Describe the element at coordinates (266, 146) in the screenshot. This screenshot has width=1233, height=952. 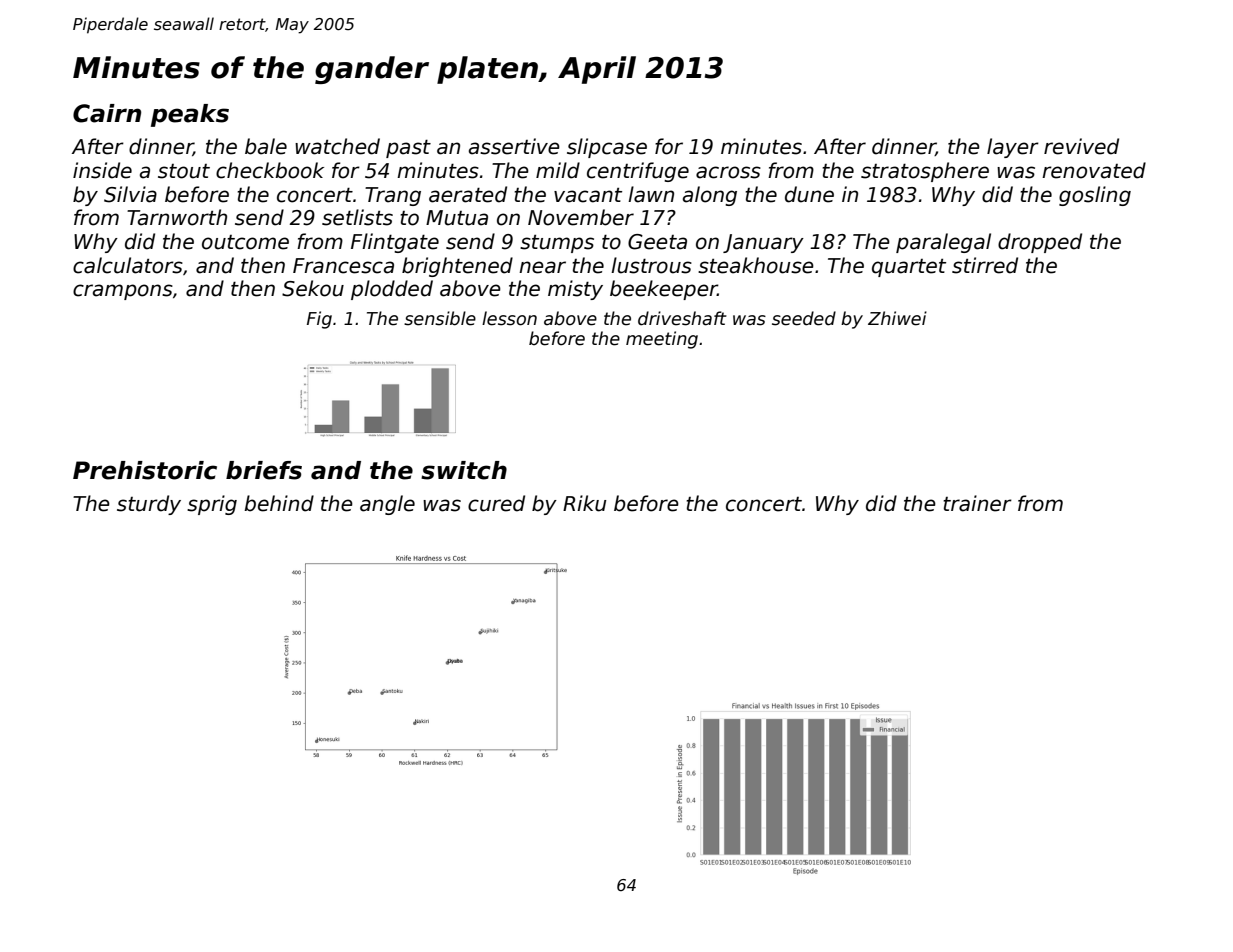
I see `bale` at that location.
